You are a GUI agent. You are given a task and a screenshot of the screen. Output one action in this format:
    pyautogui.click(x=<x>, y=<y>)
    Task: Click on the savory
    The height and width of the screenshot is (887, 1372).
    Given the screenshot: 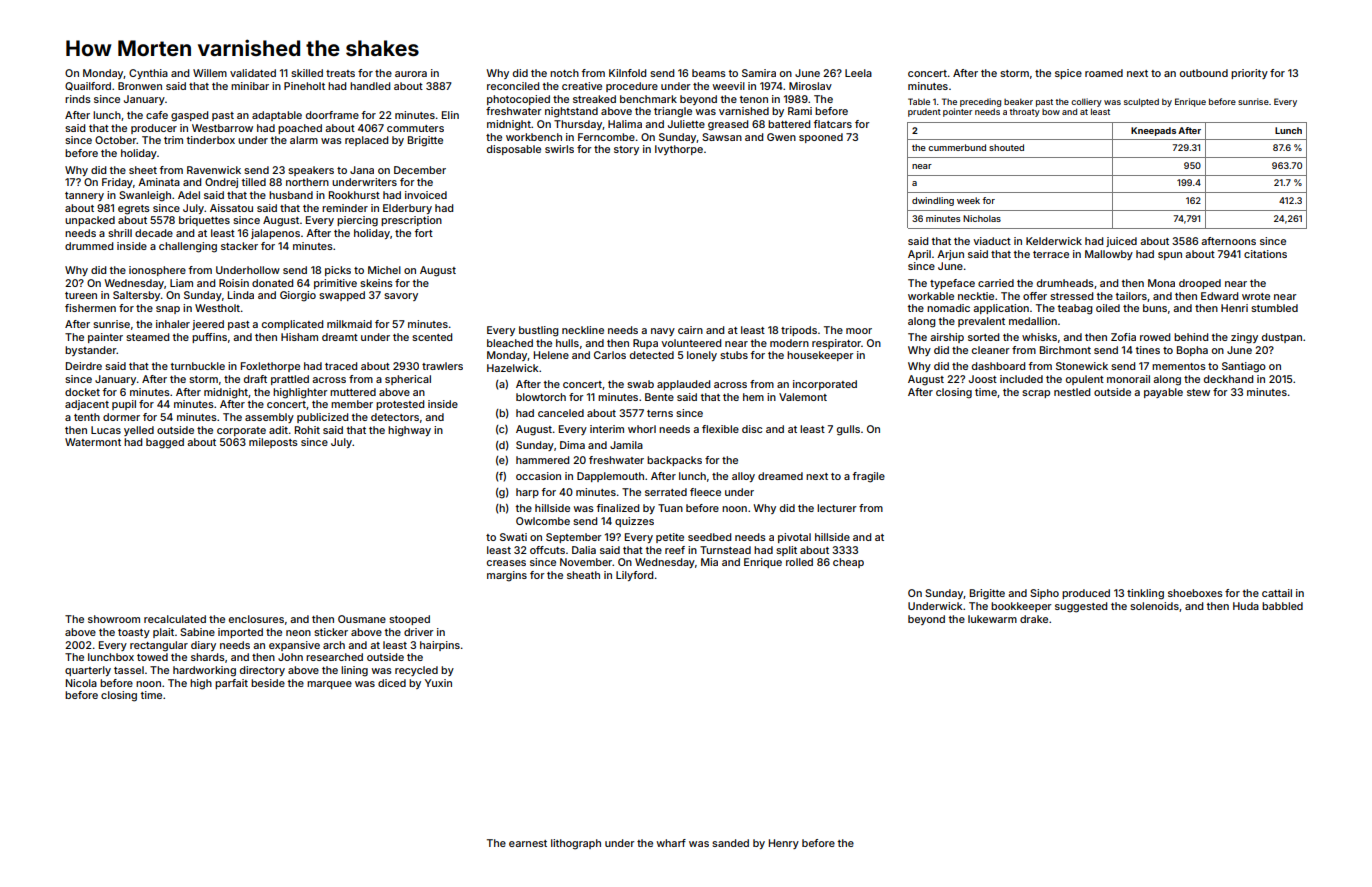 What is the action you would take?
    pyautogui.click(x=401, y=297)
